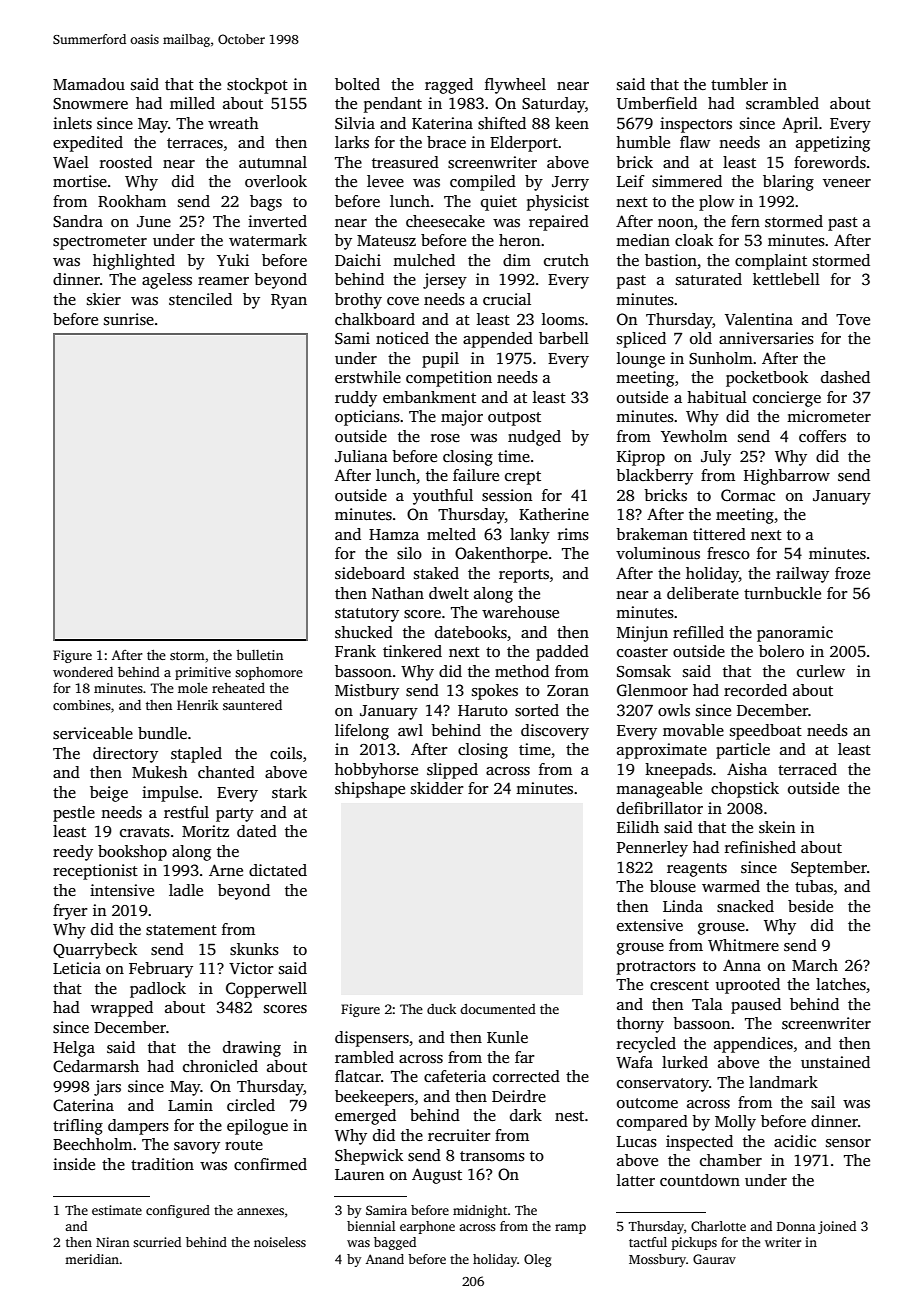 The width and height of the screenshot is (924, 1308). I want to click on padlock, so click(158, 990).
